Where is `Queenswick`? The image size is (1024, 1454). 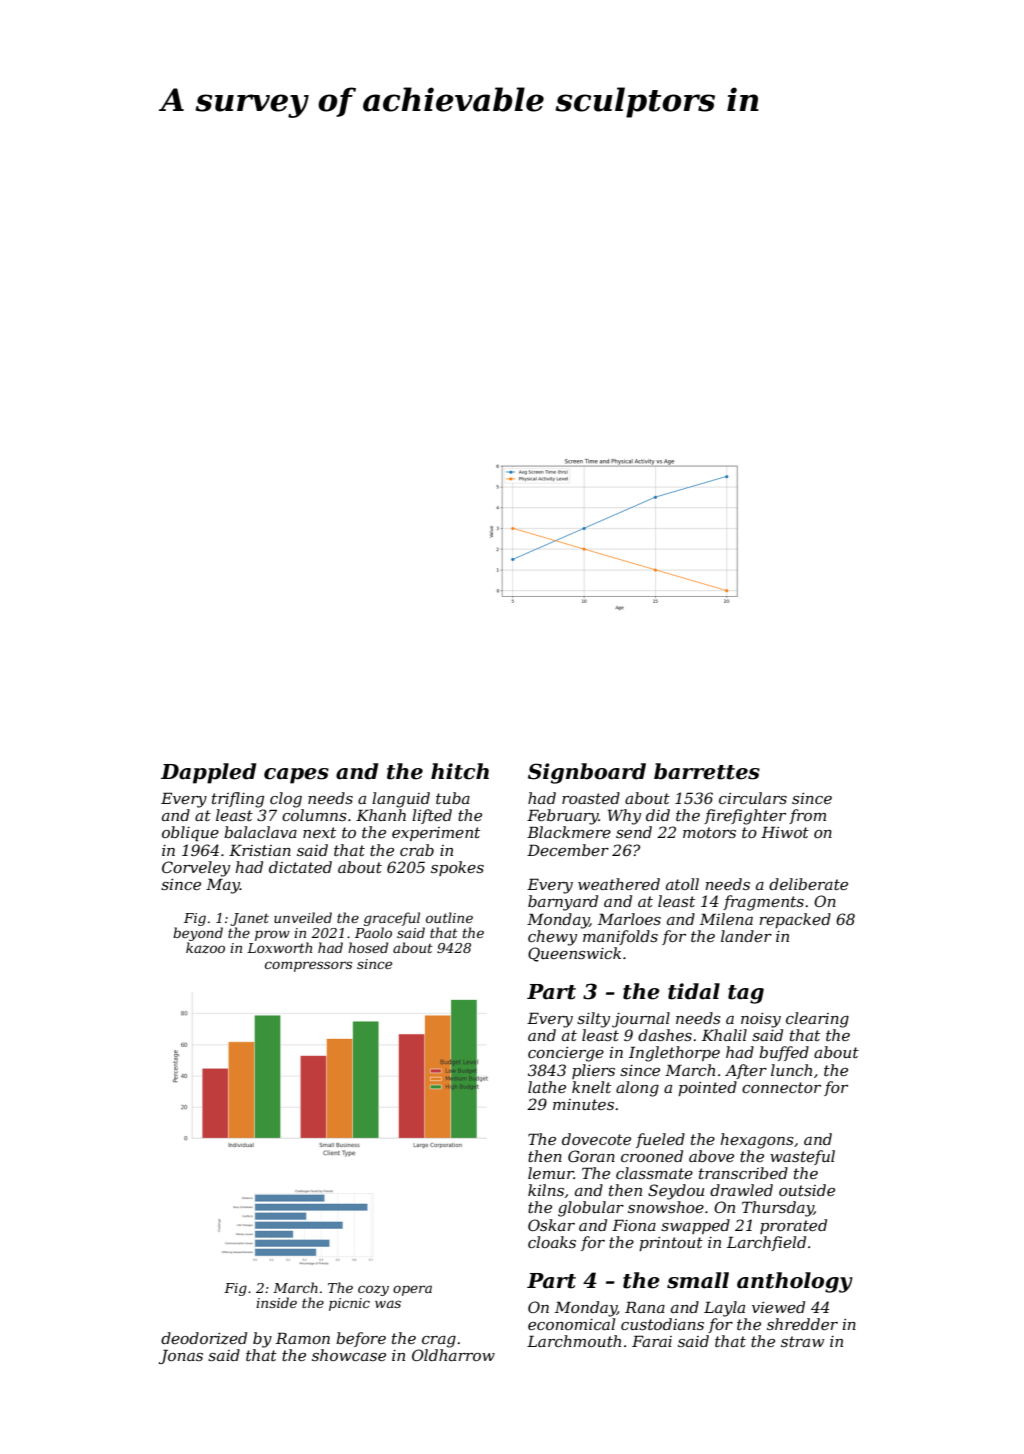
Queenswick is located at coordinates (574, 954).
